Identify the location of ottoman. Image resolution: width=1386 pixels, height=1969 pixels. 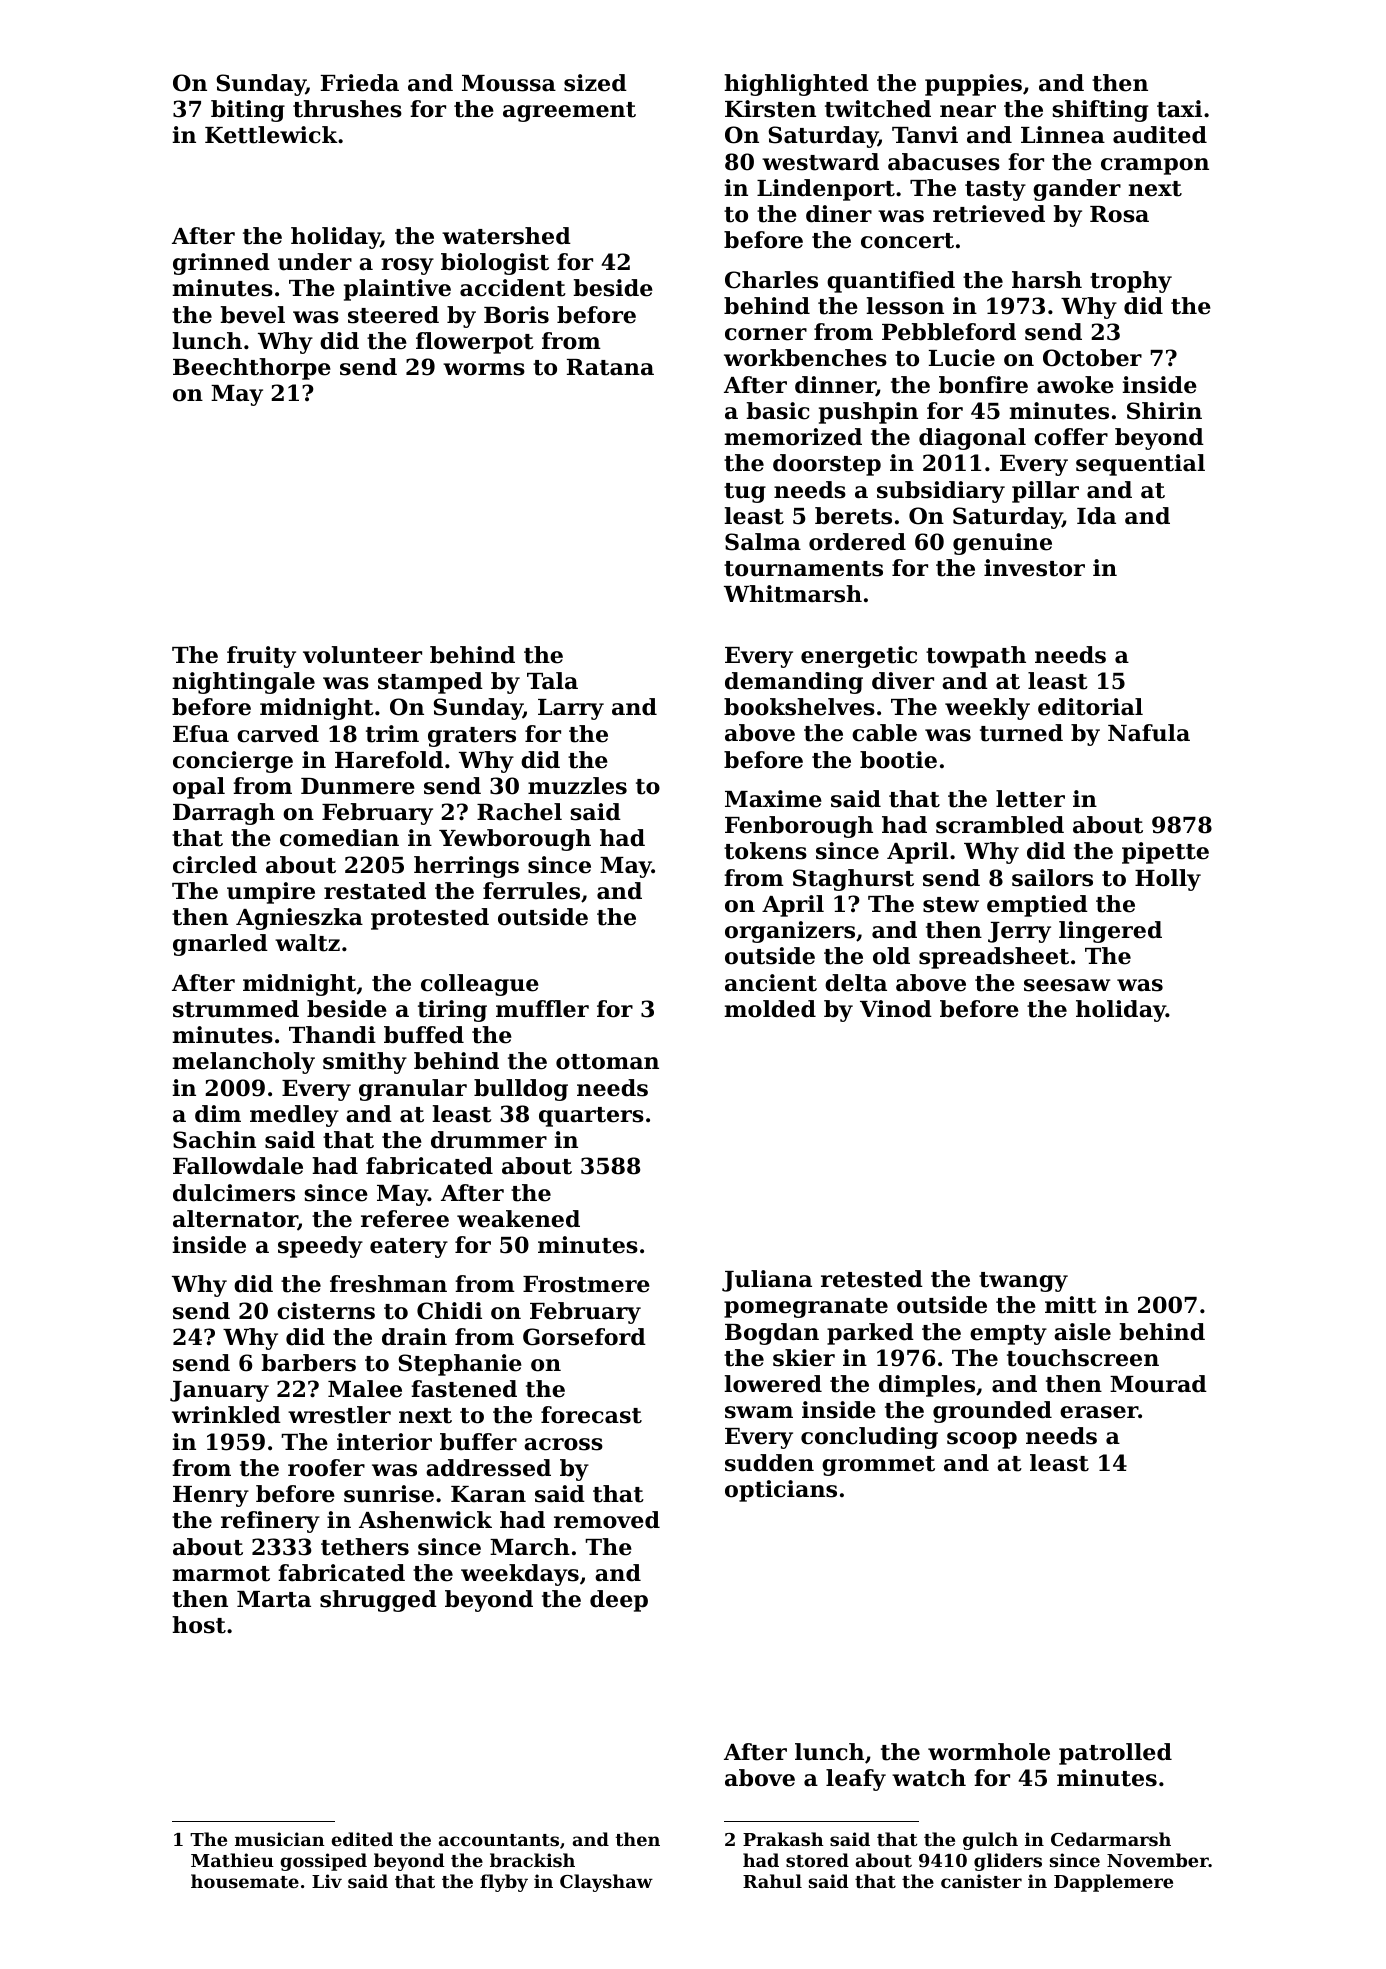
(607, 1062).
